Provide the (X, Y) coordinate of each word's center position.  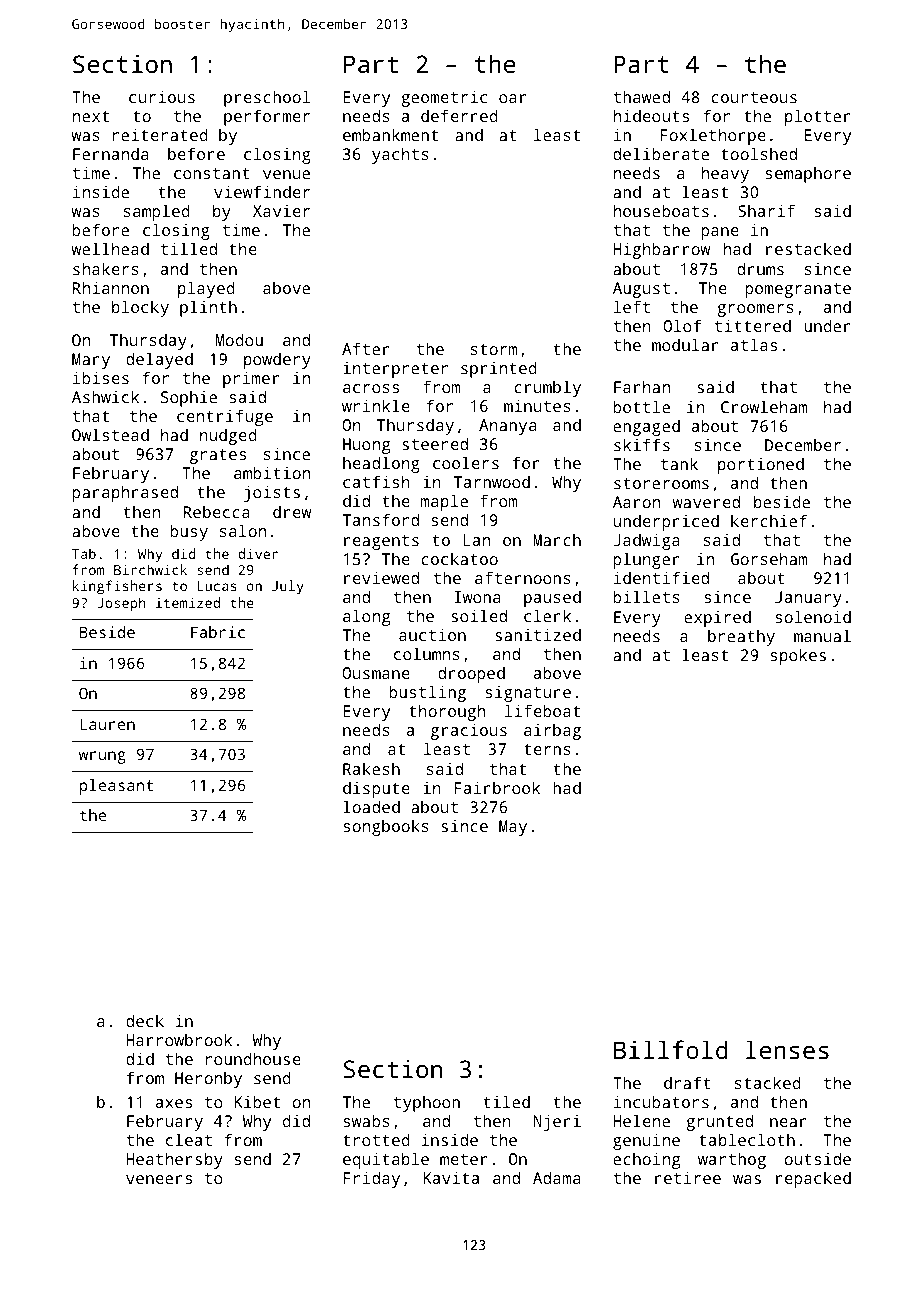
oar (512, 98)
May (513, 828)
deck (145, 1020)
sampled (157, 212)
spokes (798, 656)
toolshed (759, 153)
